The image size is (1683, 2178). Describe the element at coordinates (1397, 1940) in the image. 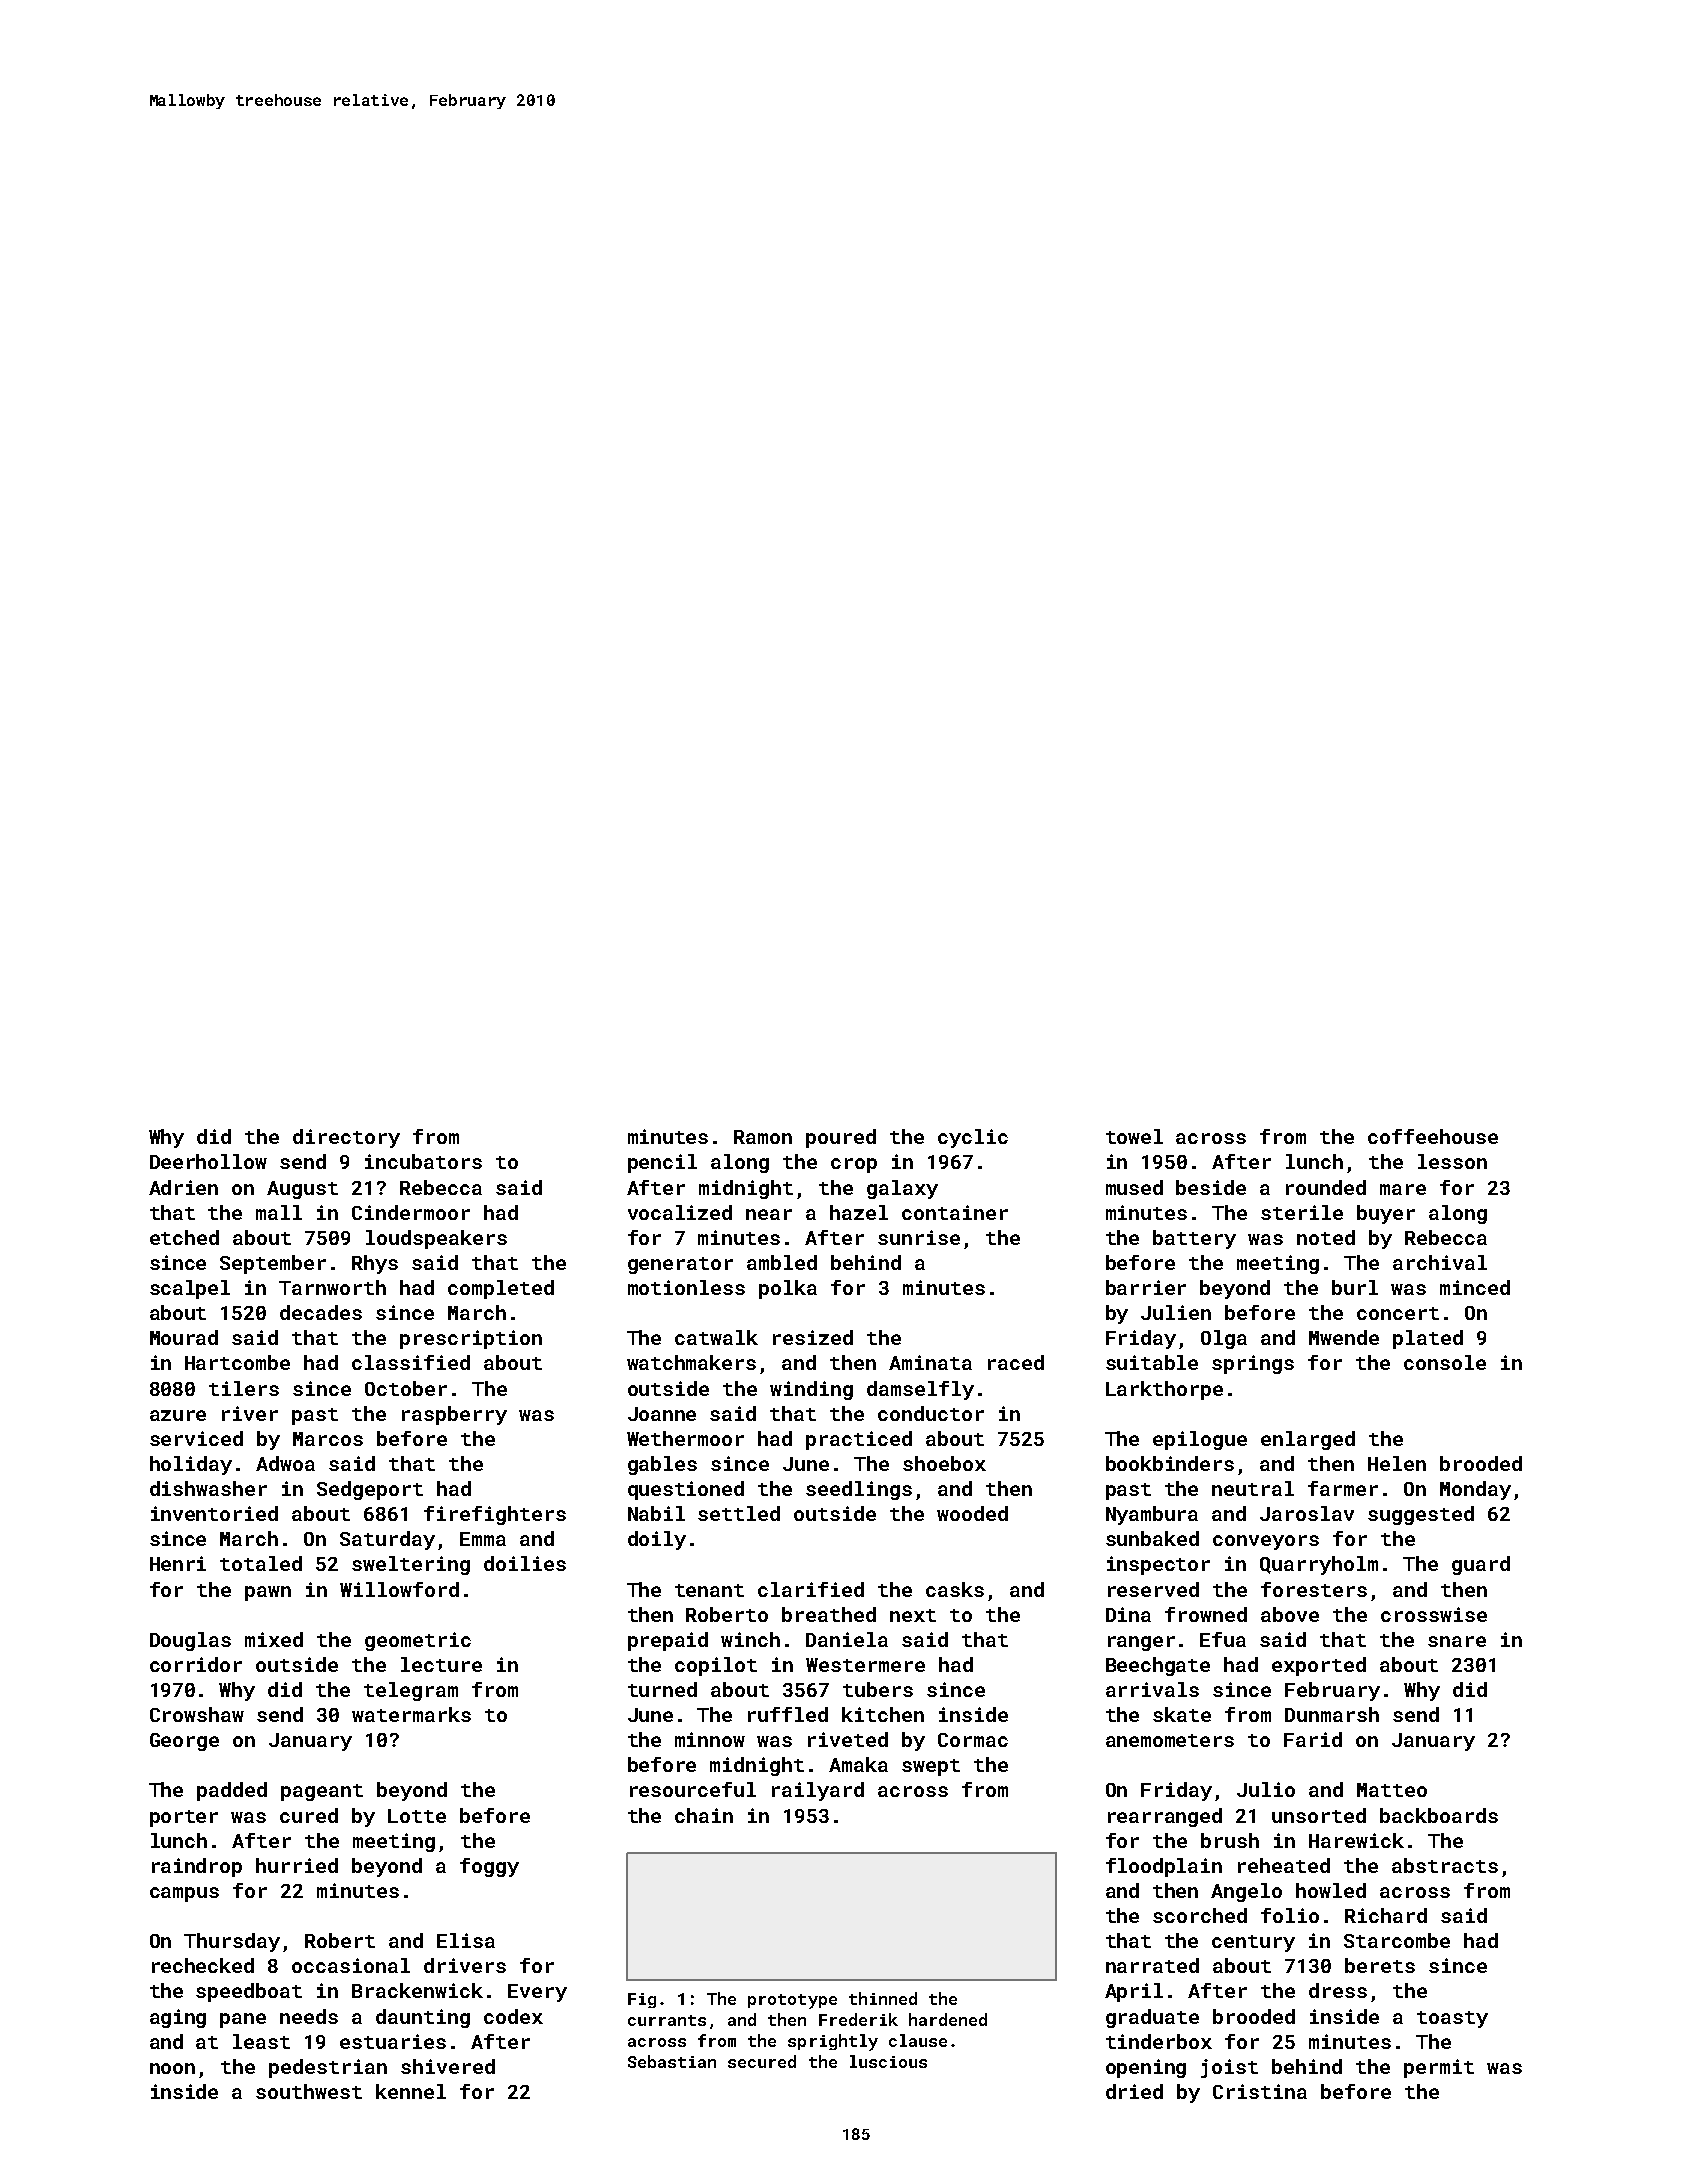

I see `Starcombe` at that location.
